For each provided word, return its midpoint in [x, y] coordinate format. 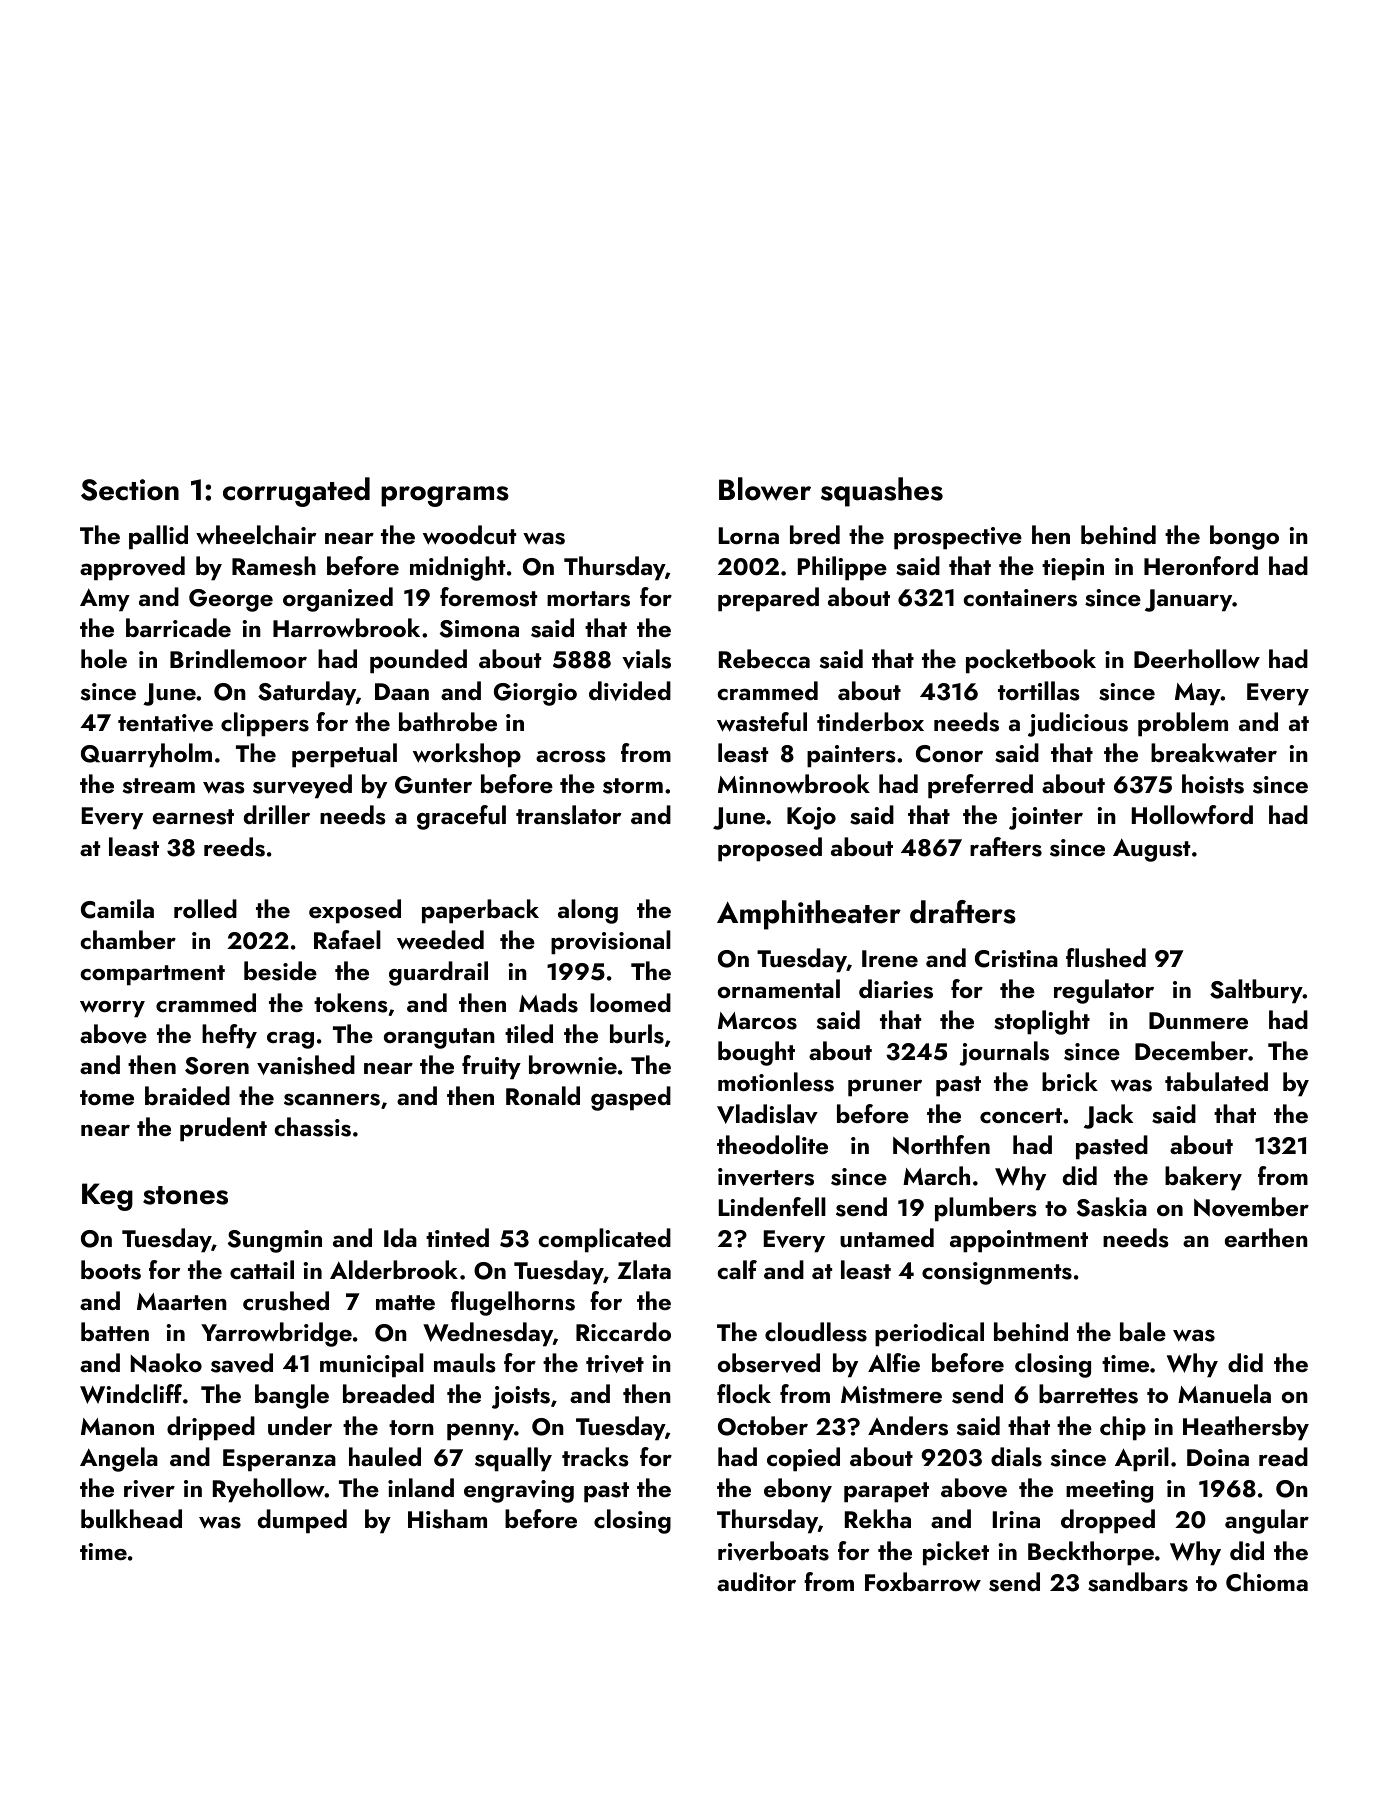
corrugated [296, 492]
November [1251, 1207]
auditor [756, 1581]
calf [737, 1269]
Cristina [1016, 959]
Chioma [1267, 1582]
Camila [117, 909]
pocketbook [1031, 661]
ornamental [779, 988]
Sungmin [275, 1241]
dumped [302, 1521]
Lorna [749, 535]
